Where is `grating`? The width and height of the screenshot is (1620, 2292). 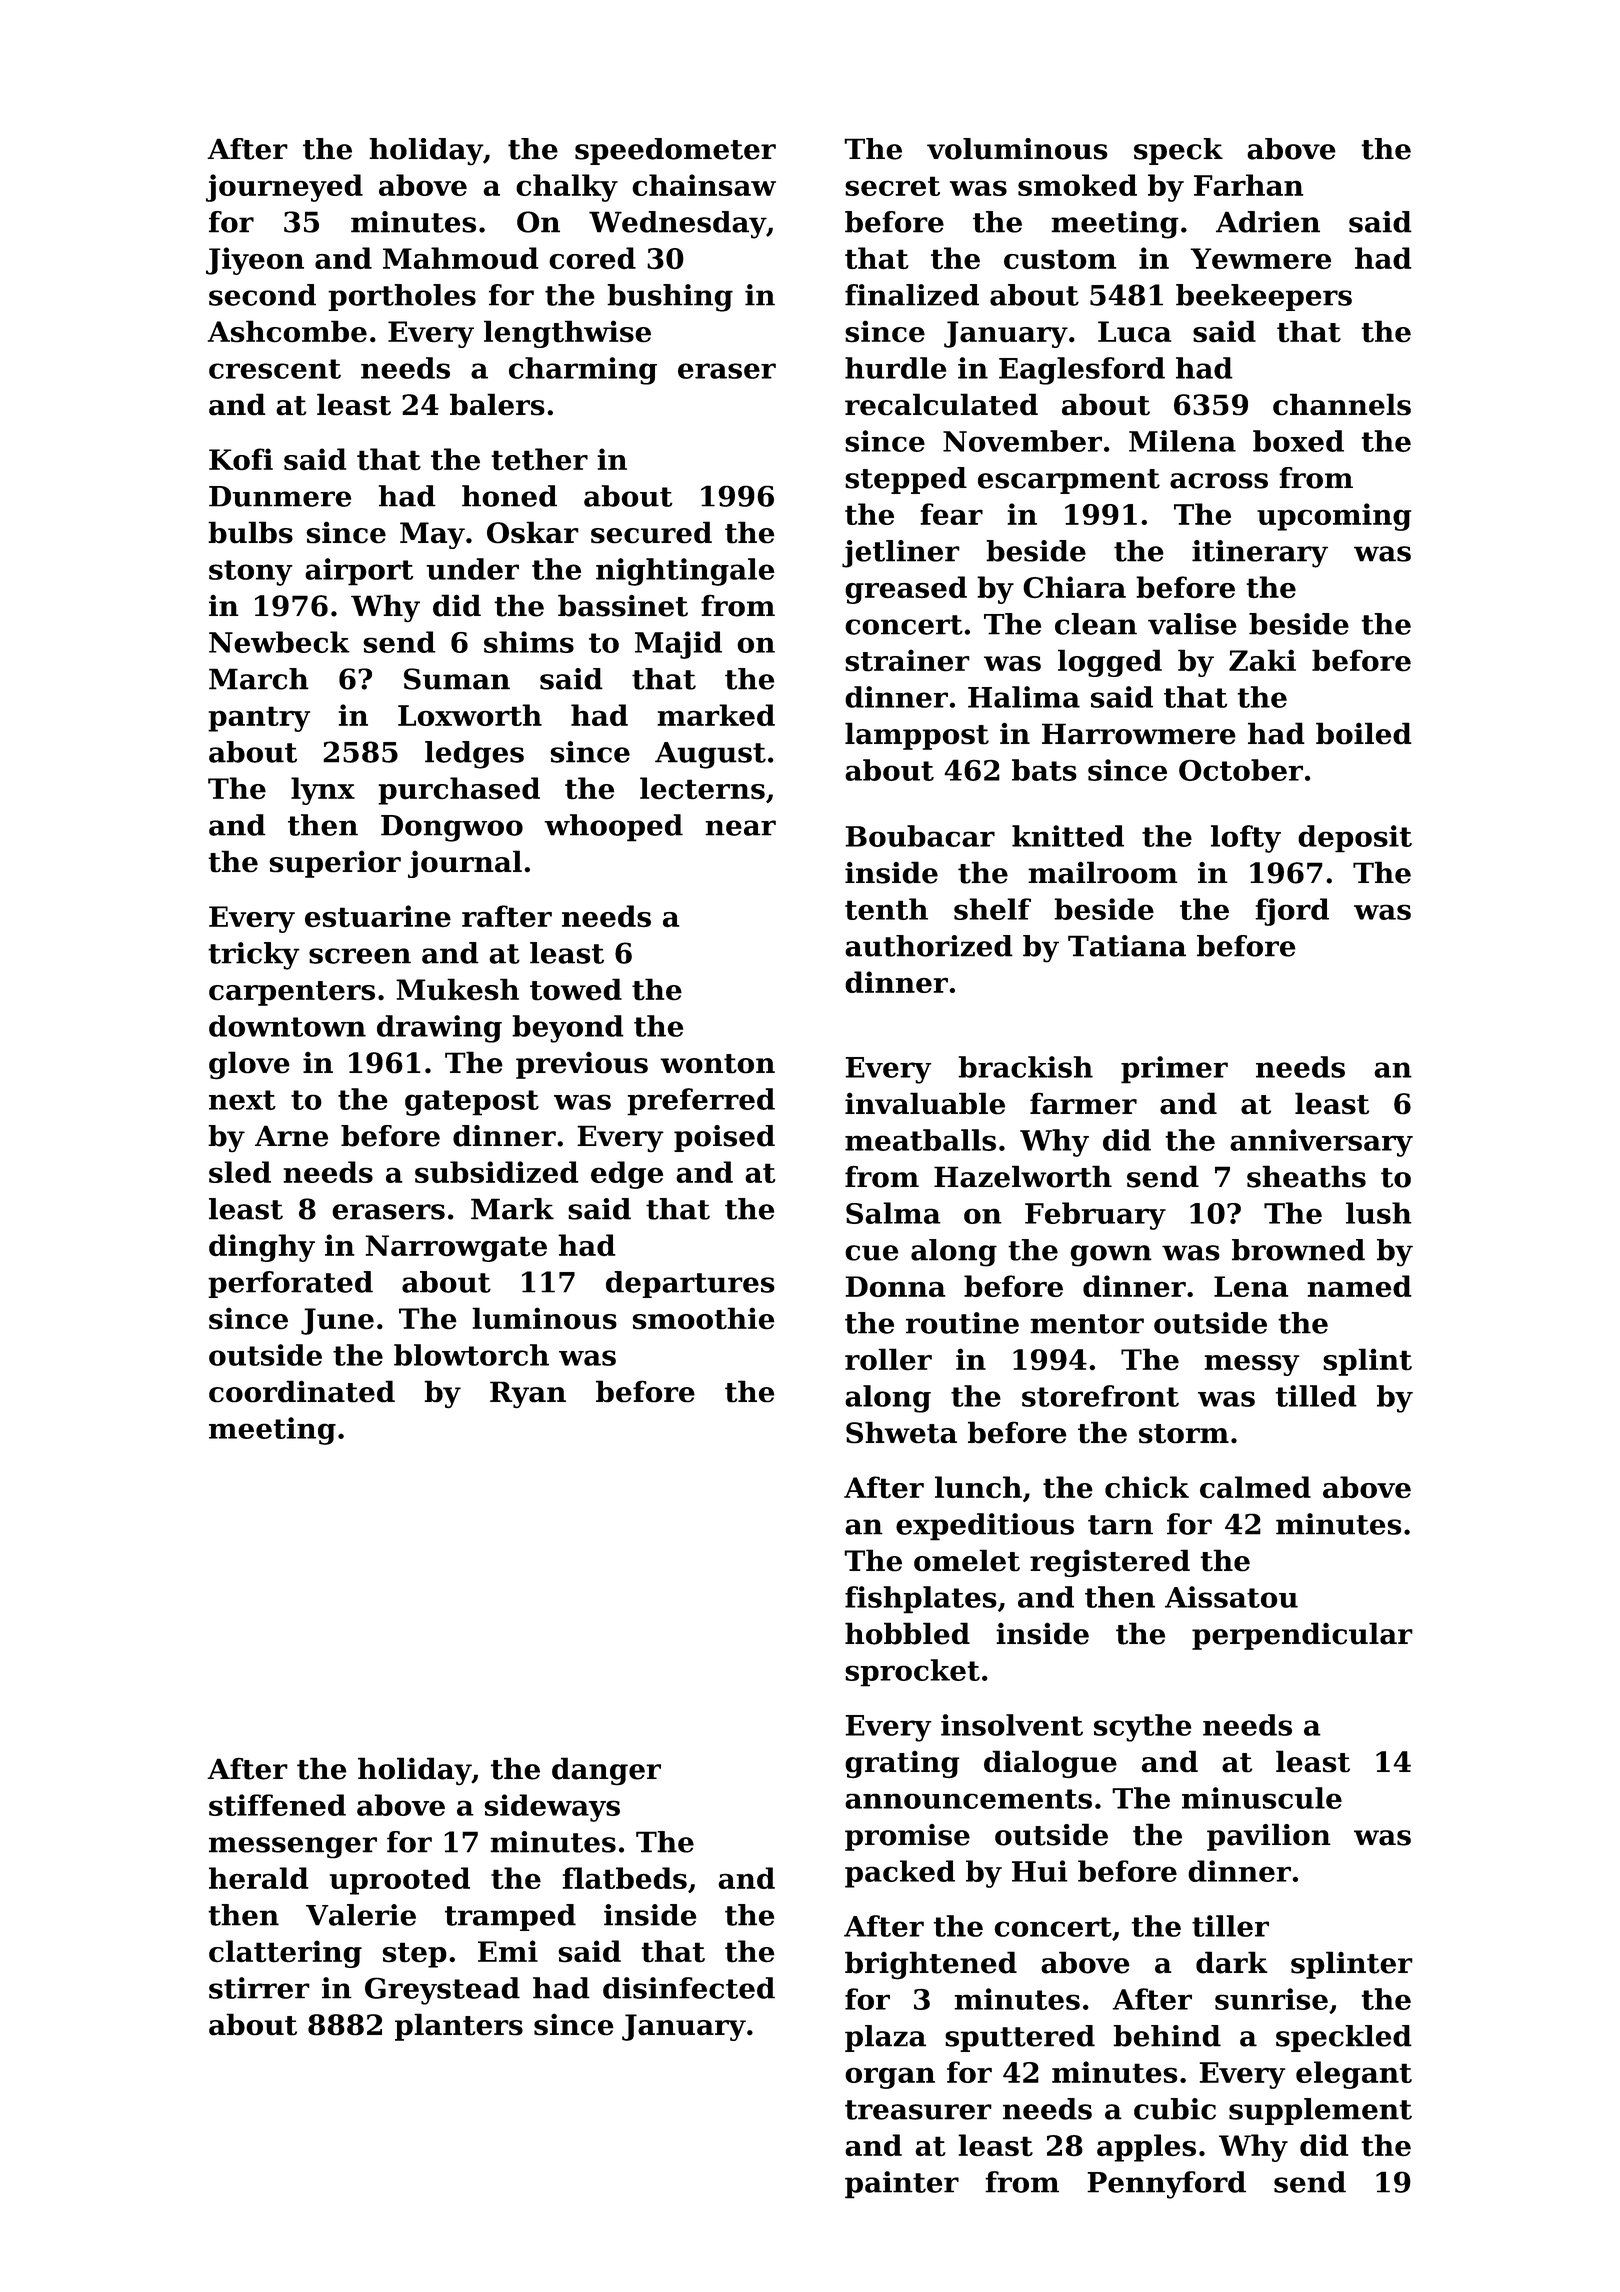
grating is located at coordinates (902, 1764).
